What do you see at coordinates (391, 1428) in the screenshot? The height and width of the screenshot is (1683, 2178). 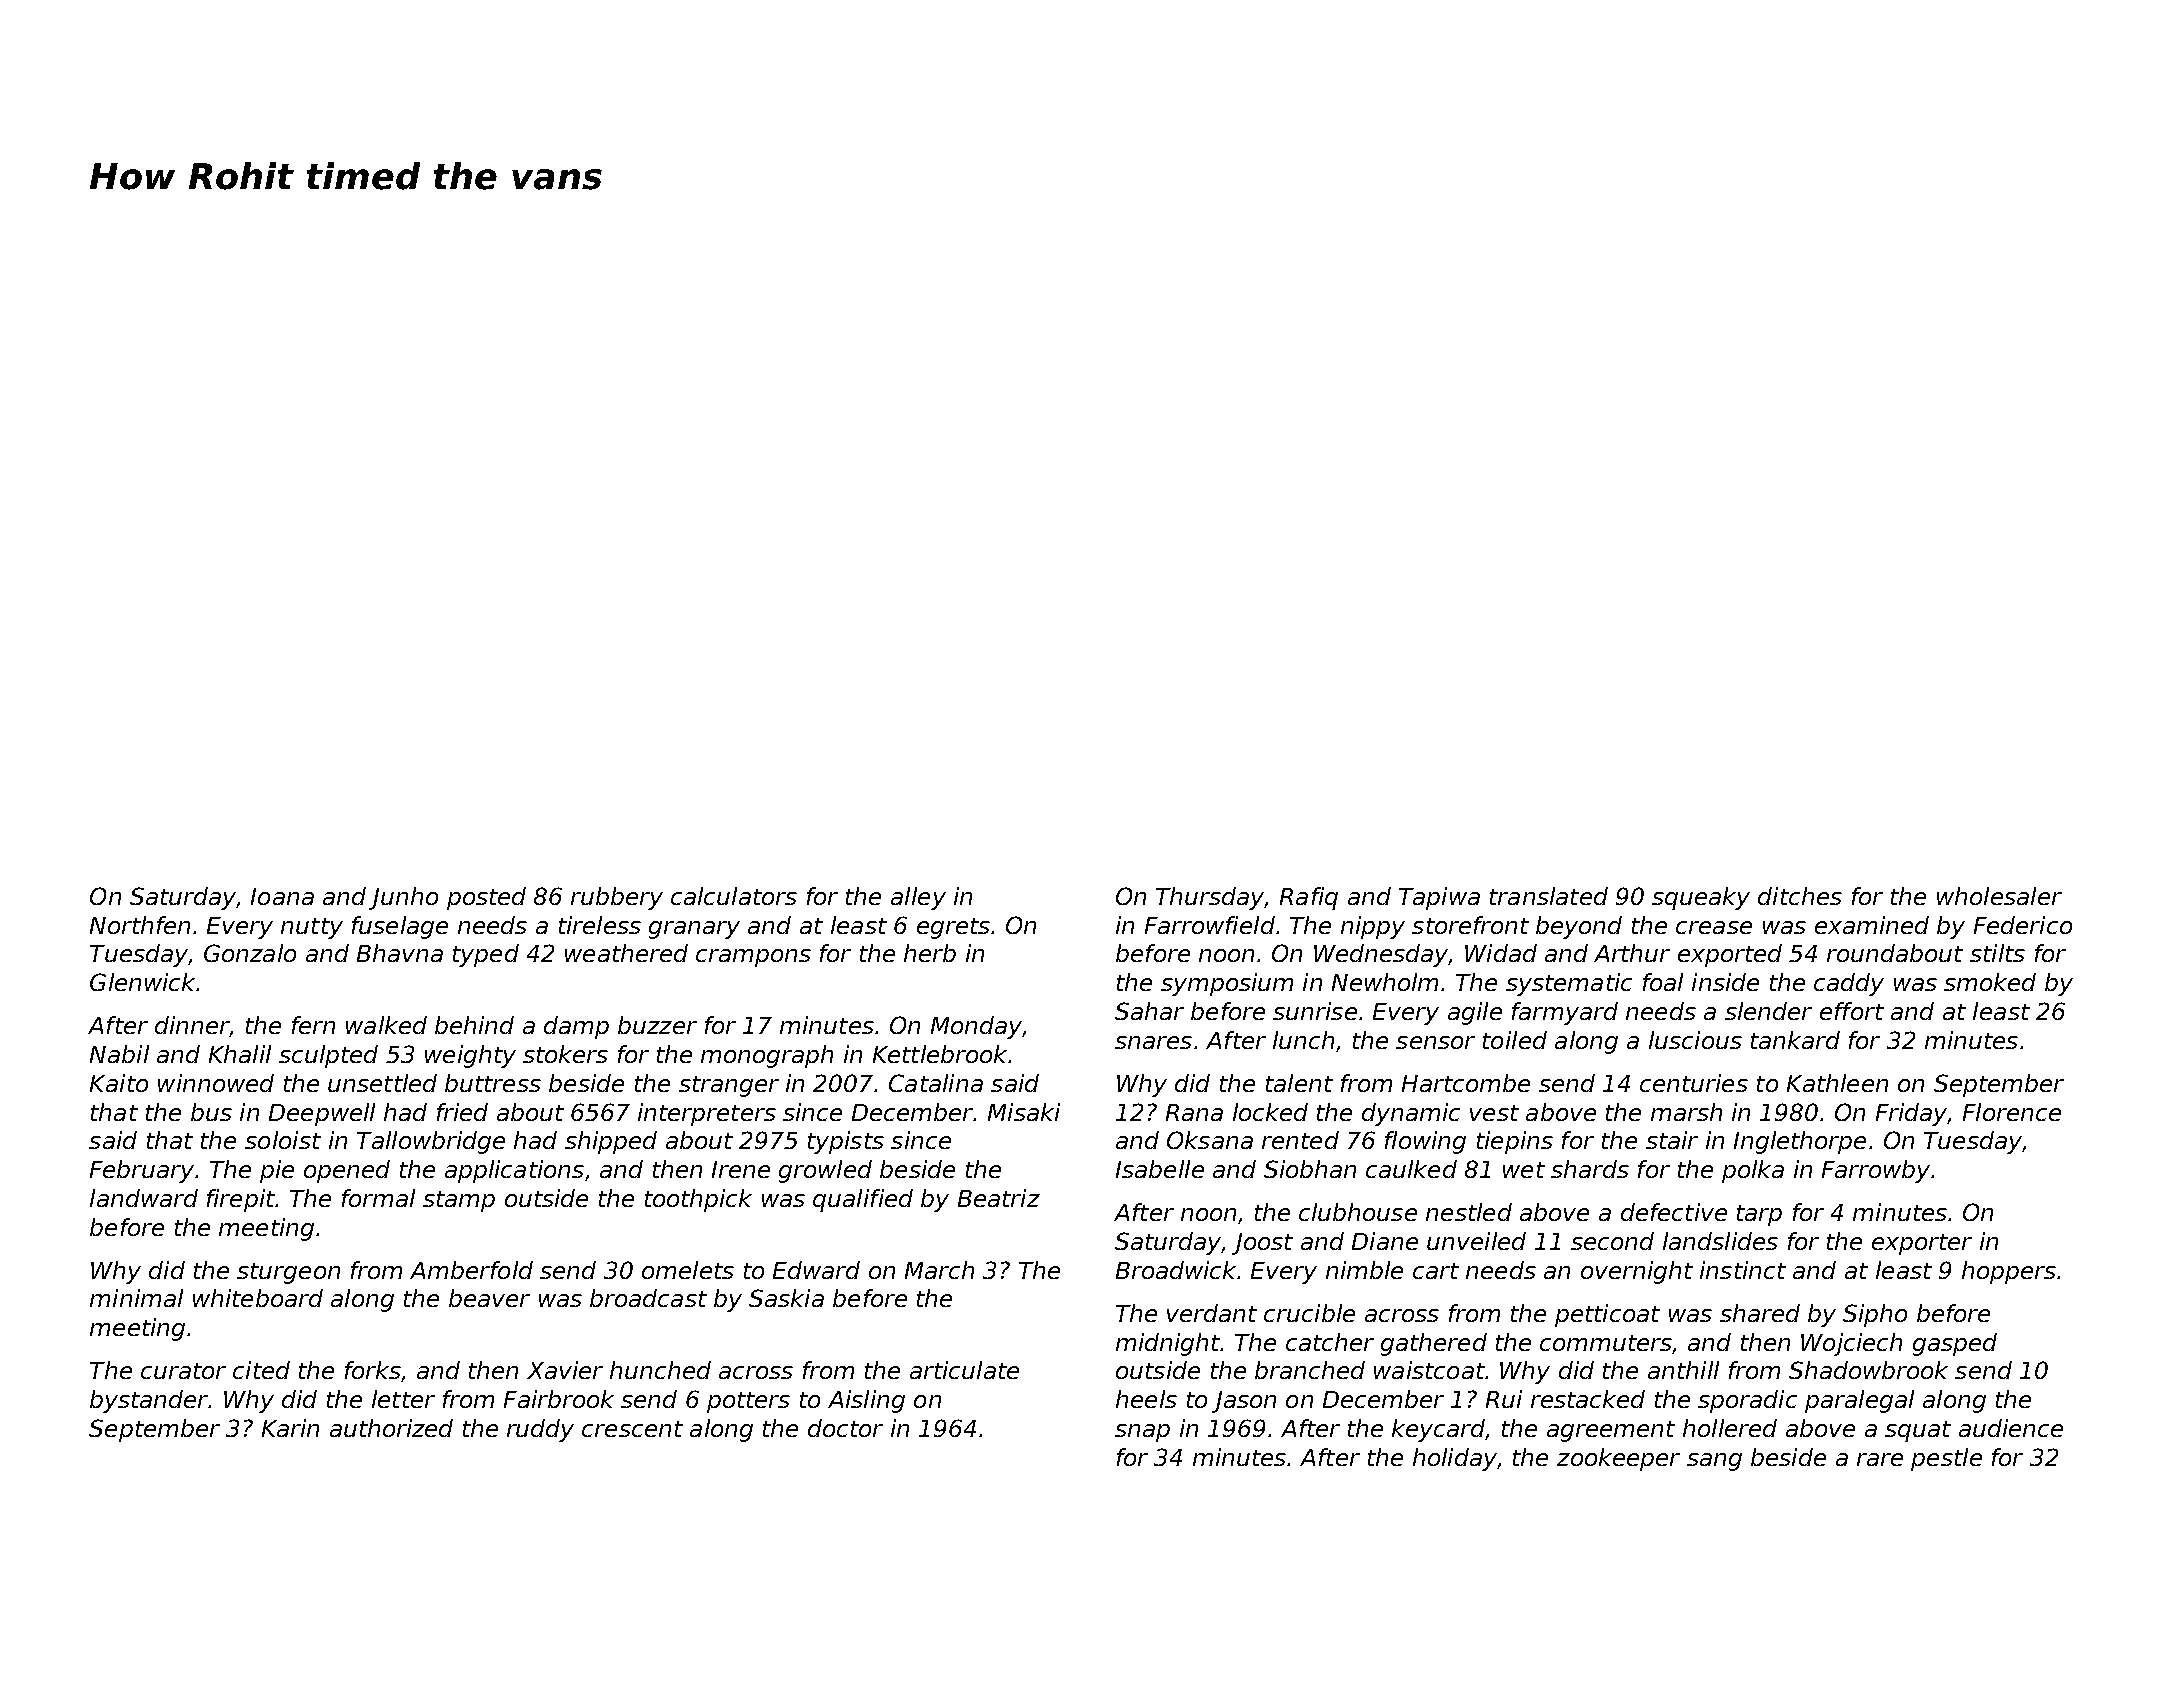 I see `authorized` at bounding box center [391, 1428].
